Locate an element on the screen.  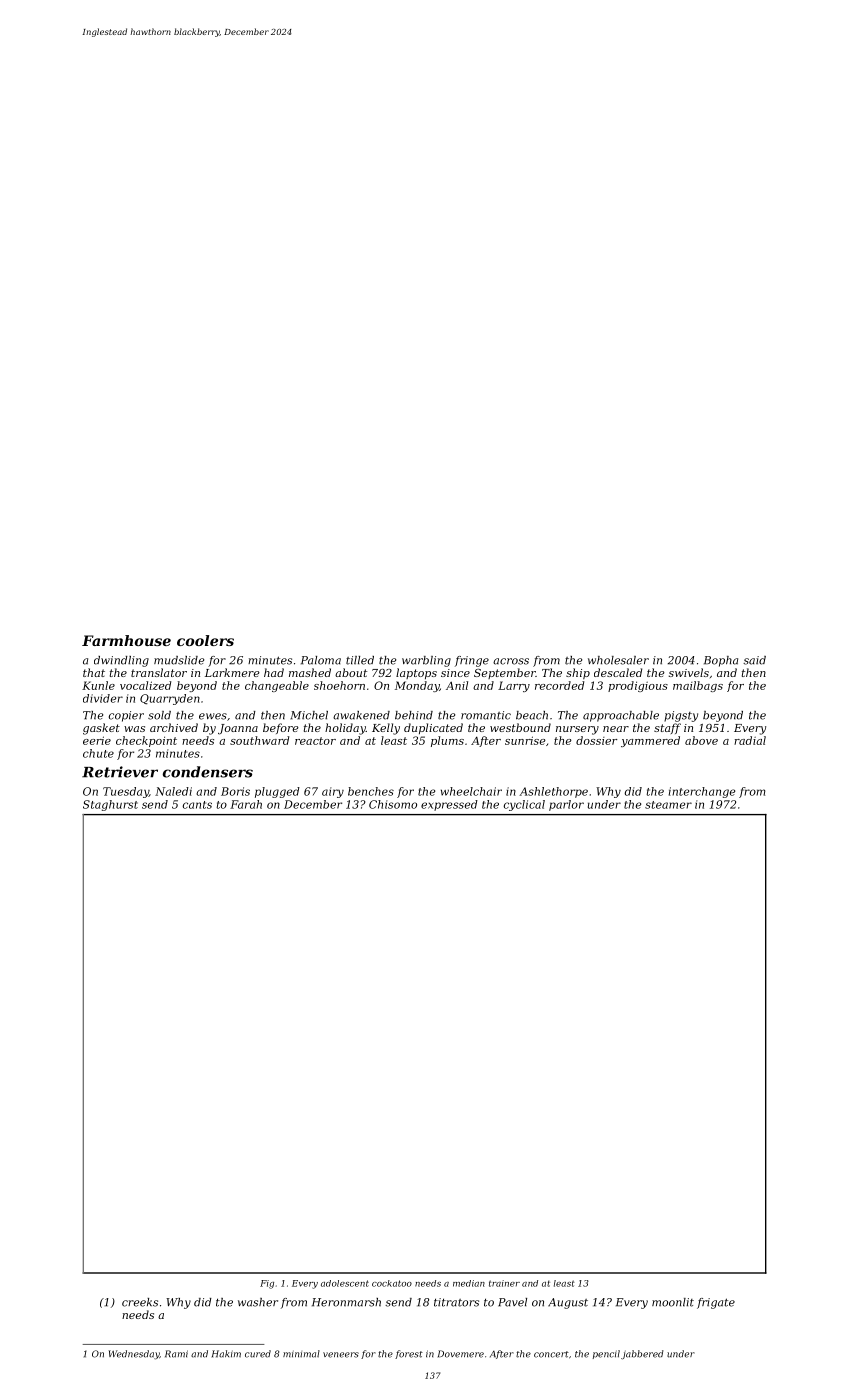
Farmhouse is located at coordinates (126, 640).
